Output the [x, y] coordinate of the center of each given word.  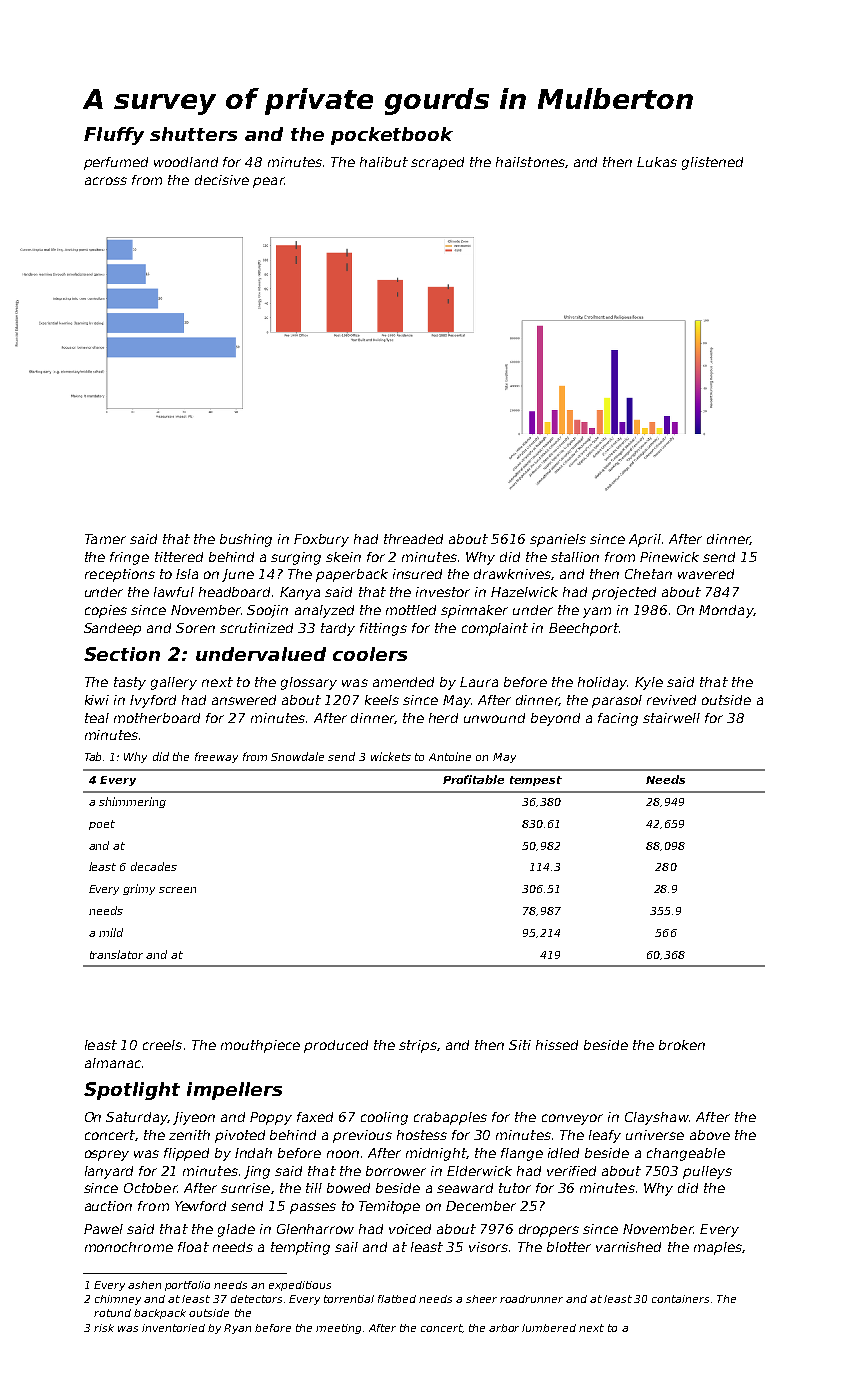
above [710, 1135]
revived [671, 700]
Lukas [657, 162]
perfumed [116, 163]
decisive [222, 180]
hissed [557, 1045]
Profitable [473, 779]
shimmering [132, 802]
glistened [712, 163]
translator [116, 954]
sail [346, 1247]
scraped [437, 163]
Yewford [200, 1206]
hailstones [530, 162]
